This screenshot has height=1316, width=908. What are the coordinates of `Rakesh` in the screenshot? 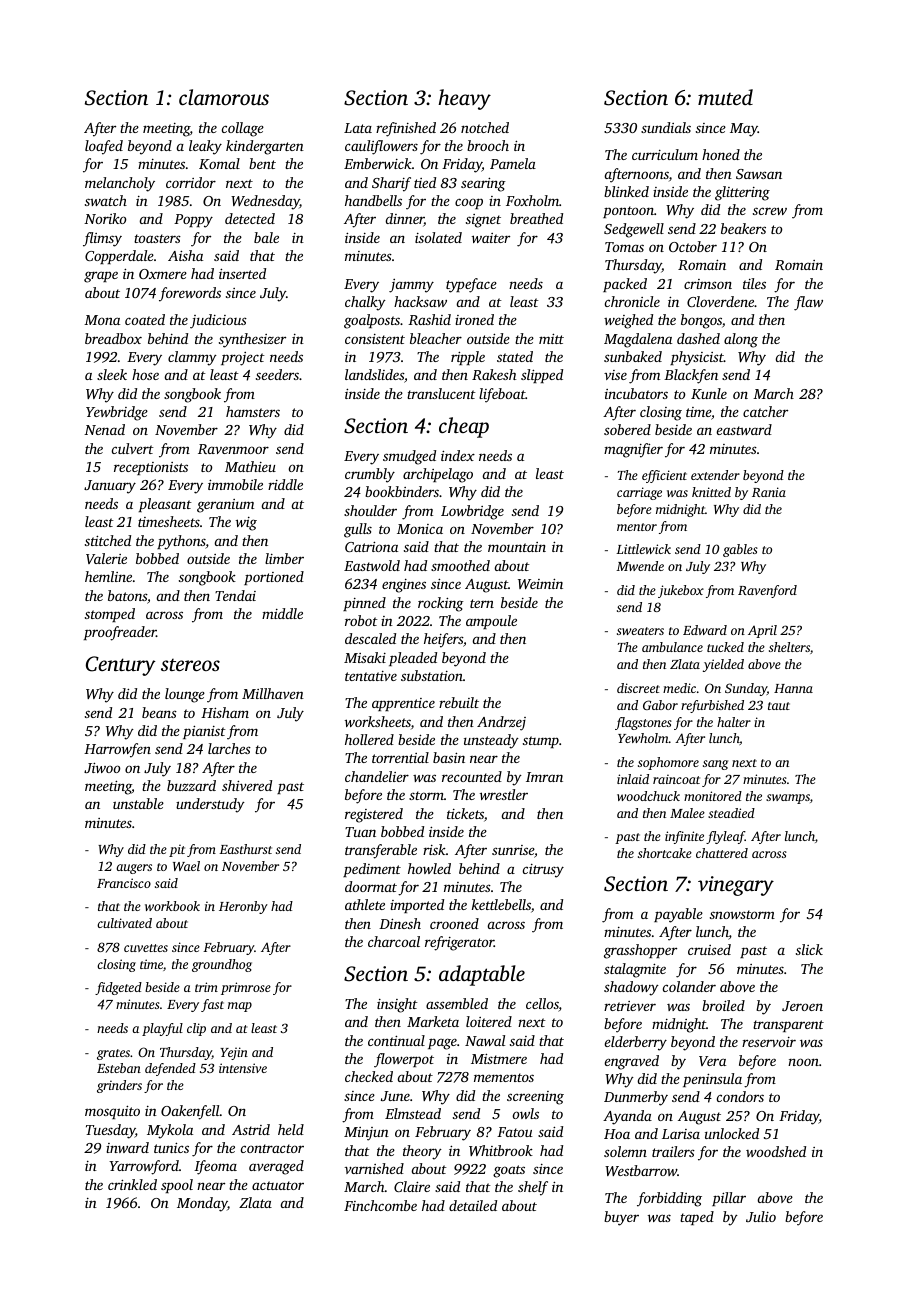 It's located at (494, 374).
